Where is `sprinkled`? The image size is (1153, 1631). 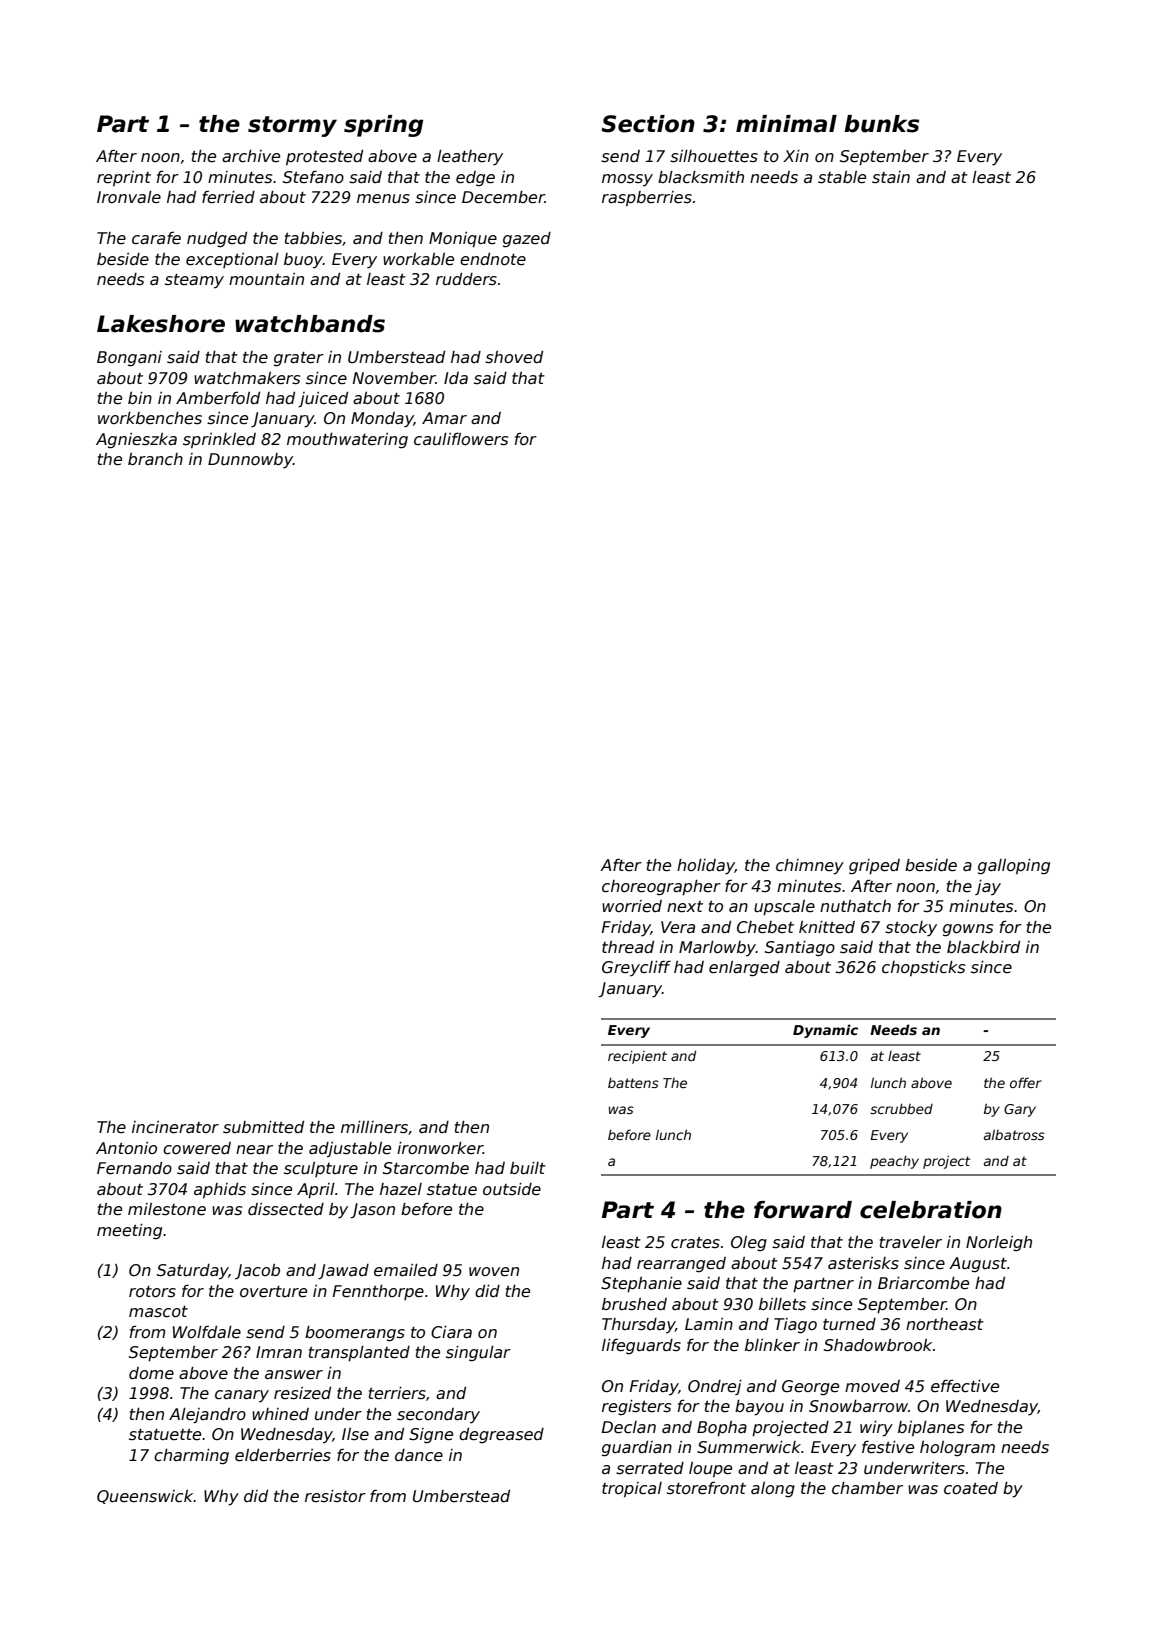
sprinkled is located at coordinates (219, 440).
